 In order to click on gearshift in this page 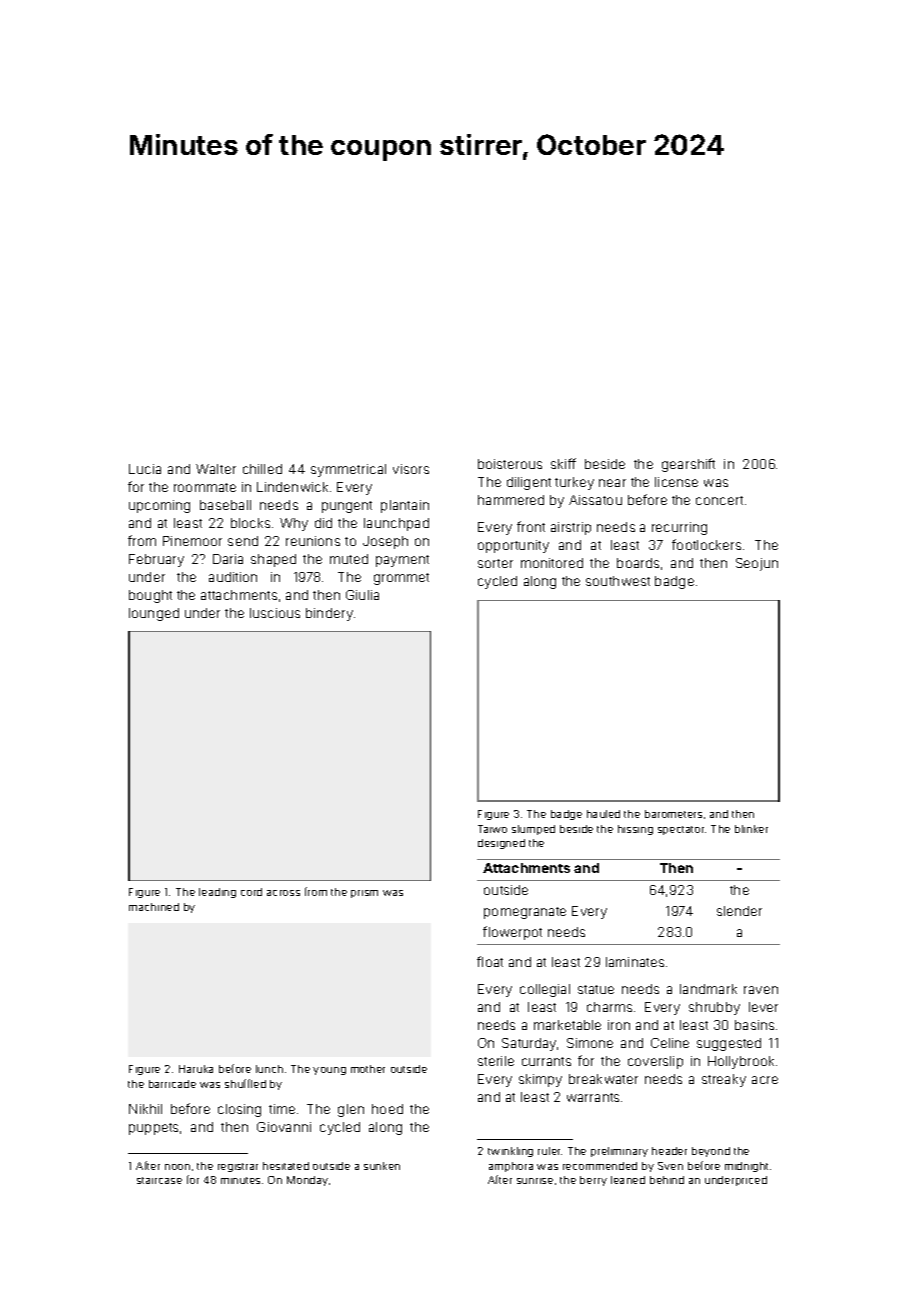, I will do `click(688, 465)`.
